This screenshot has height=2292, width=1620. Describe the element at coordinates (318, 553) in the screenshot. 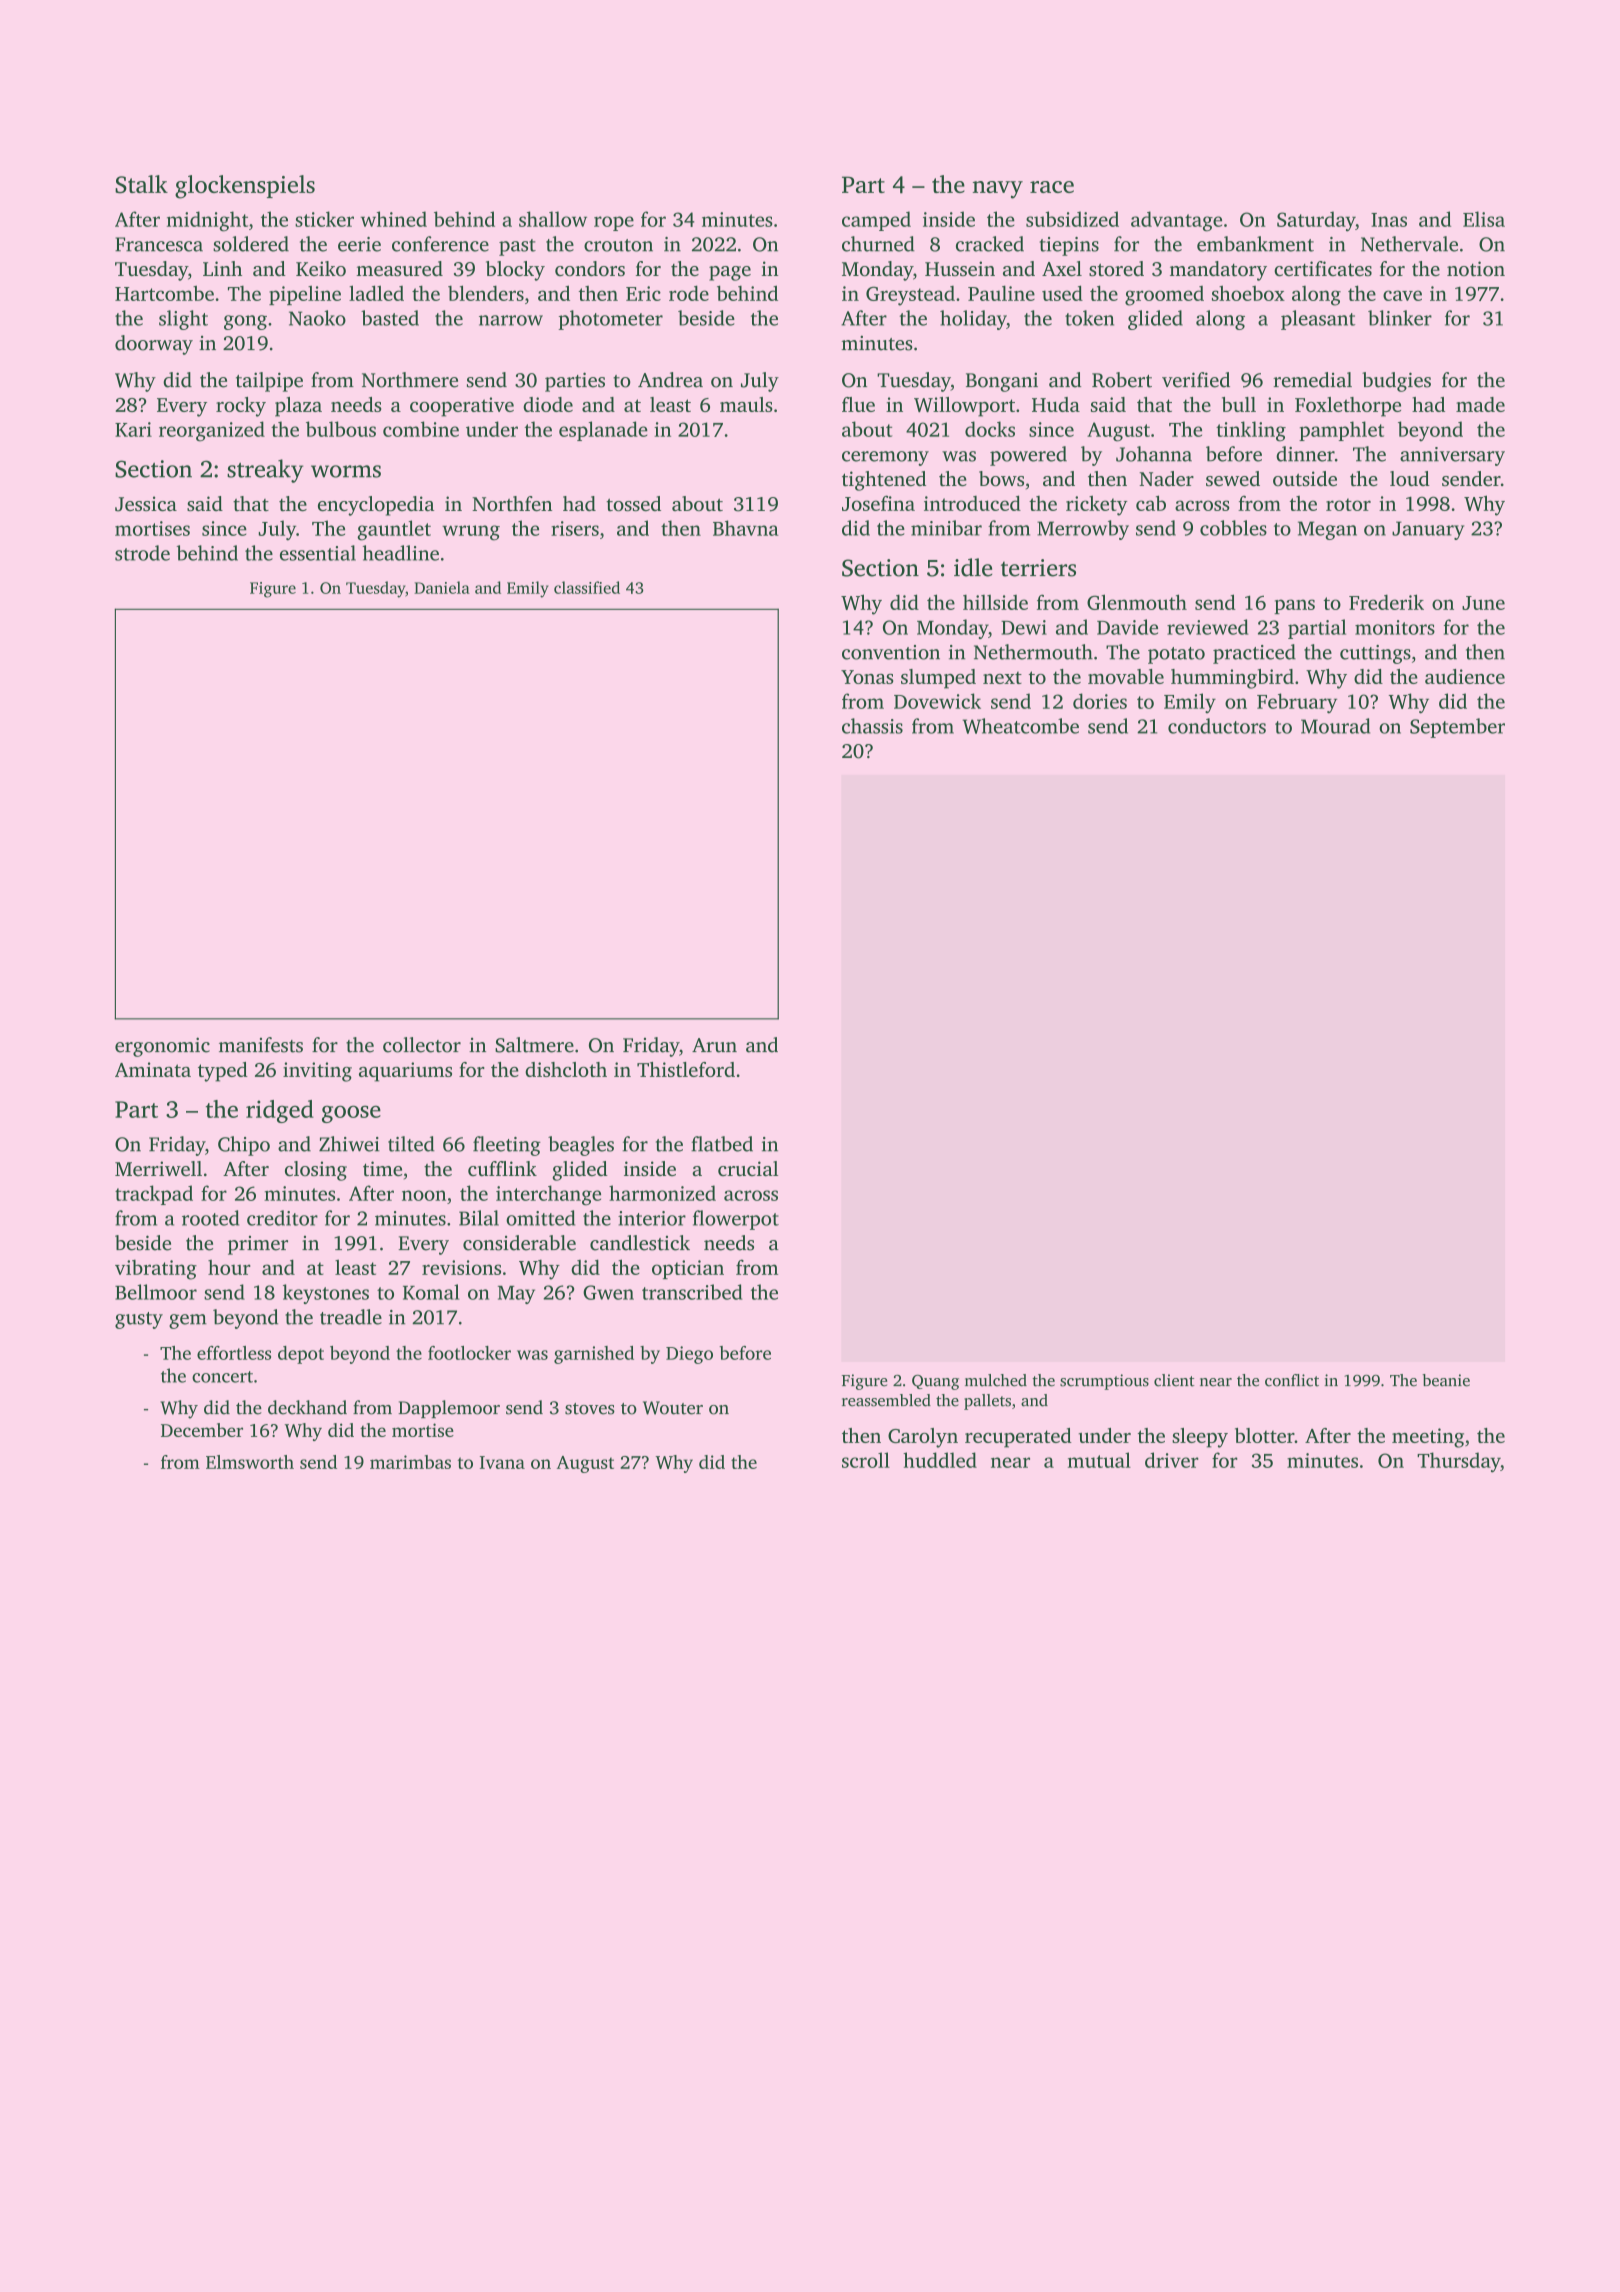

I see `essential` at that location.
